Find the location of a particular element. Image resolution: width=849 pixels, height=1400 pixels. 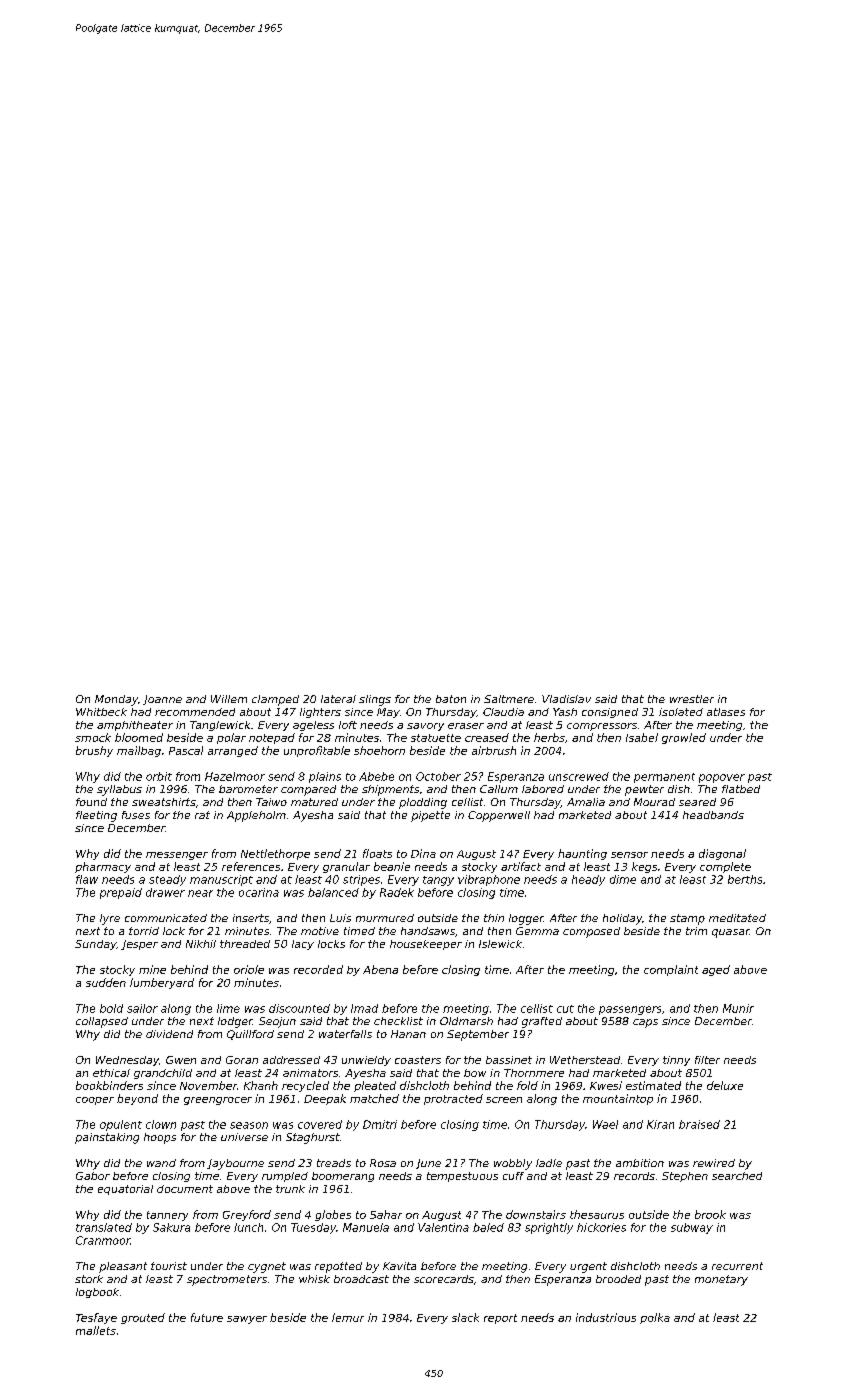

isolated is located at coordinates (681, 712).
